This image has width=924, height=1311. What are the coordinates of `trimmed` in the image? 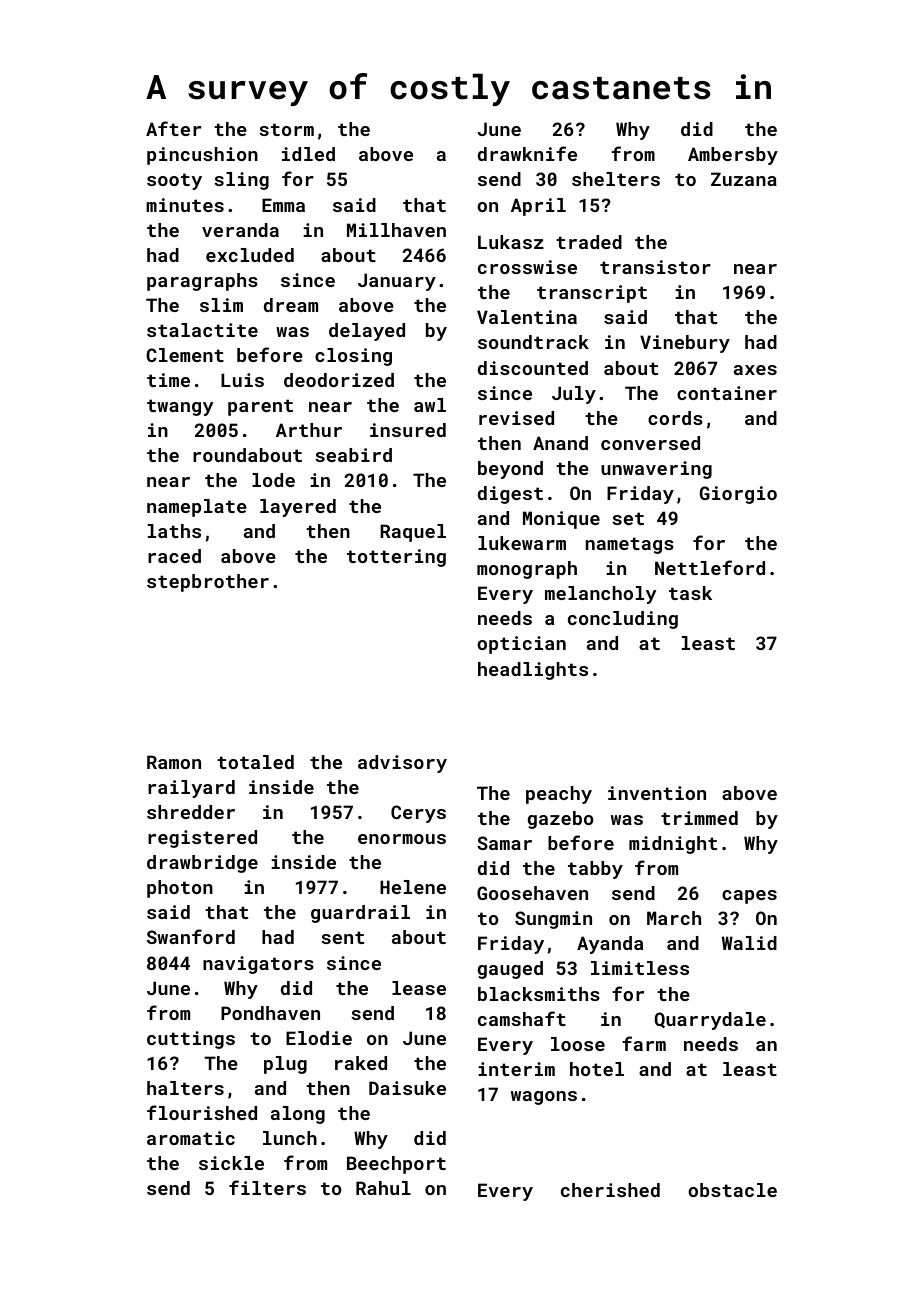 It's located at (699, 818).
